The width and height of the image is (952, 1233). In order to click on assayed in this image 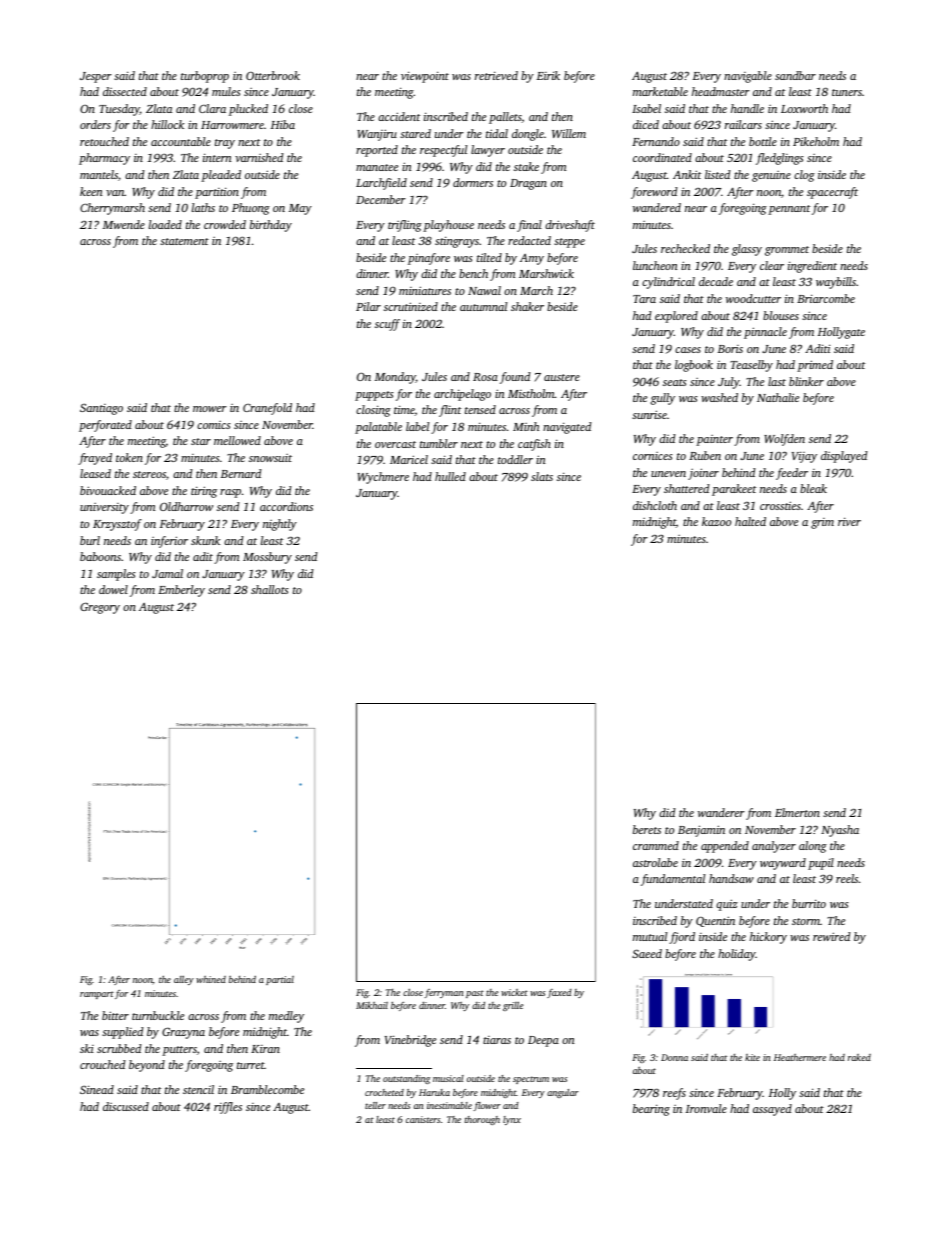, I will do `click(772, 1110)`.
